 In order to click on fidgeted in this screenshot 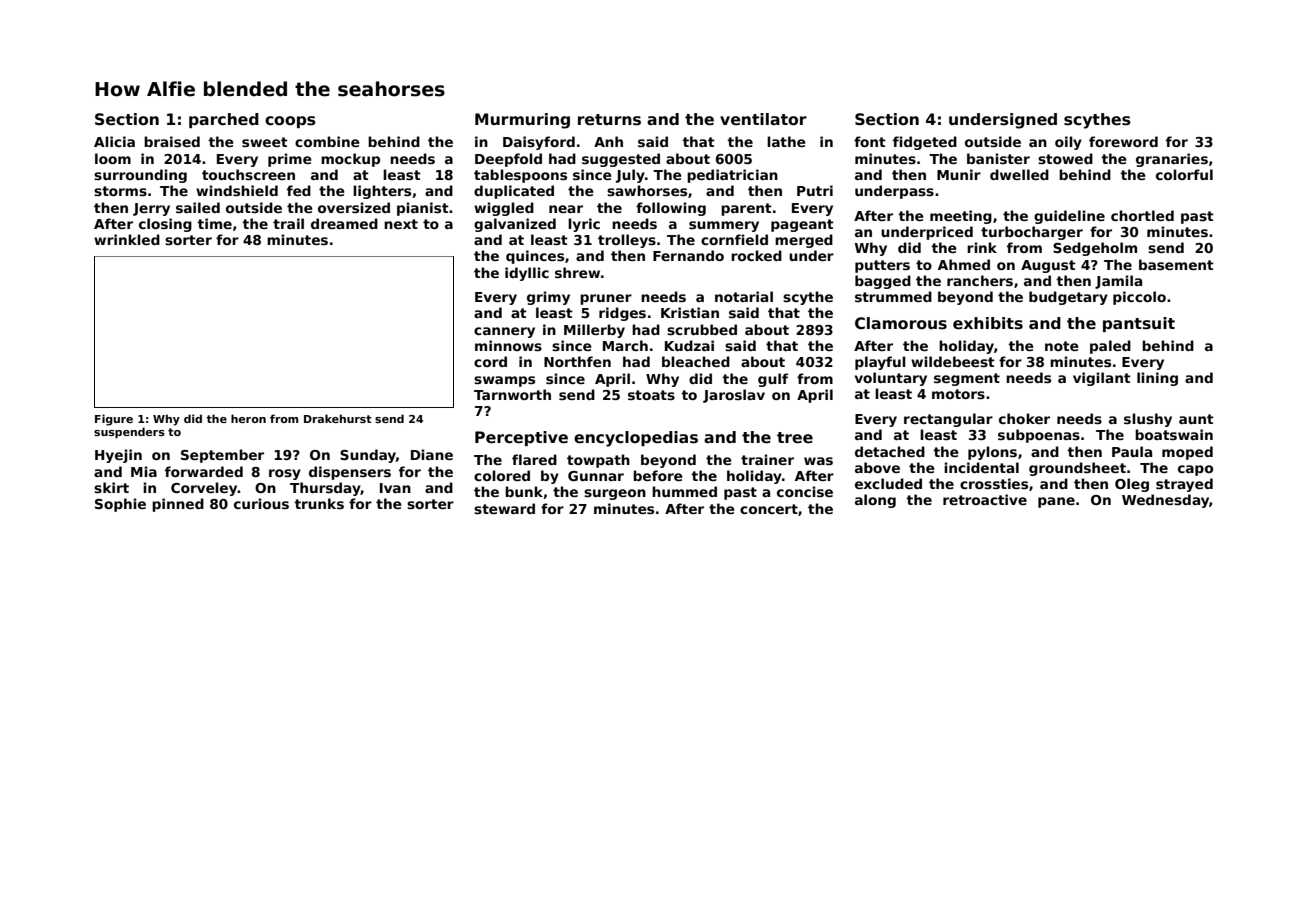, I will do `click(925, 143)`.
